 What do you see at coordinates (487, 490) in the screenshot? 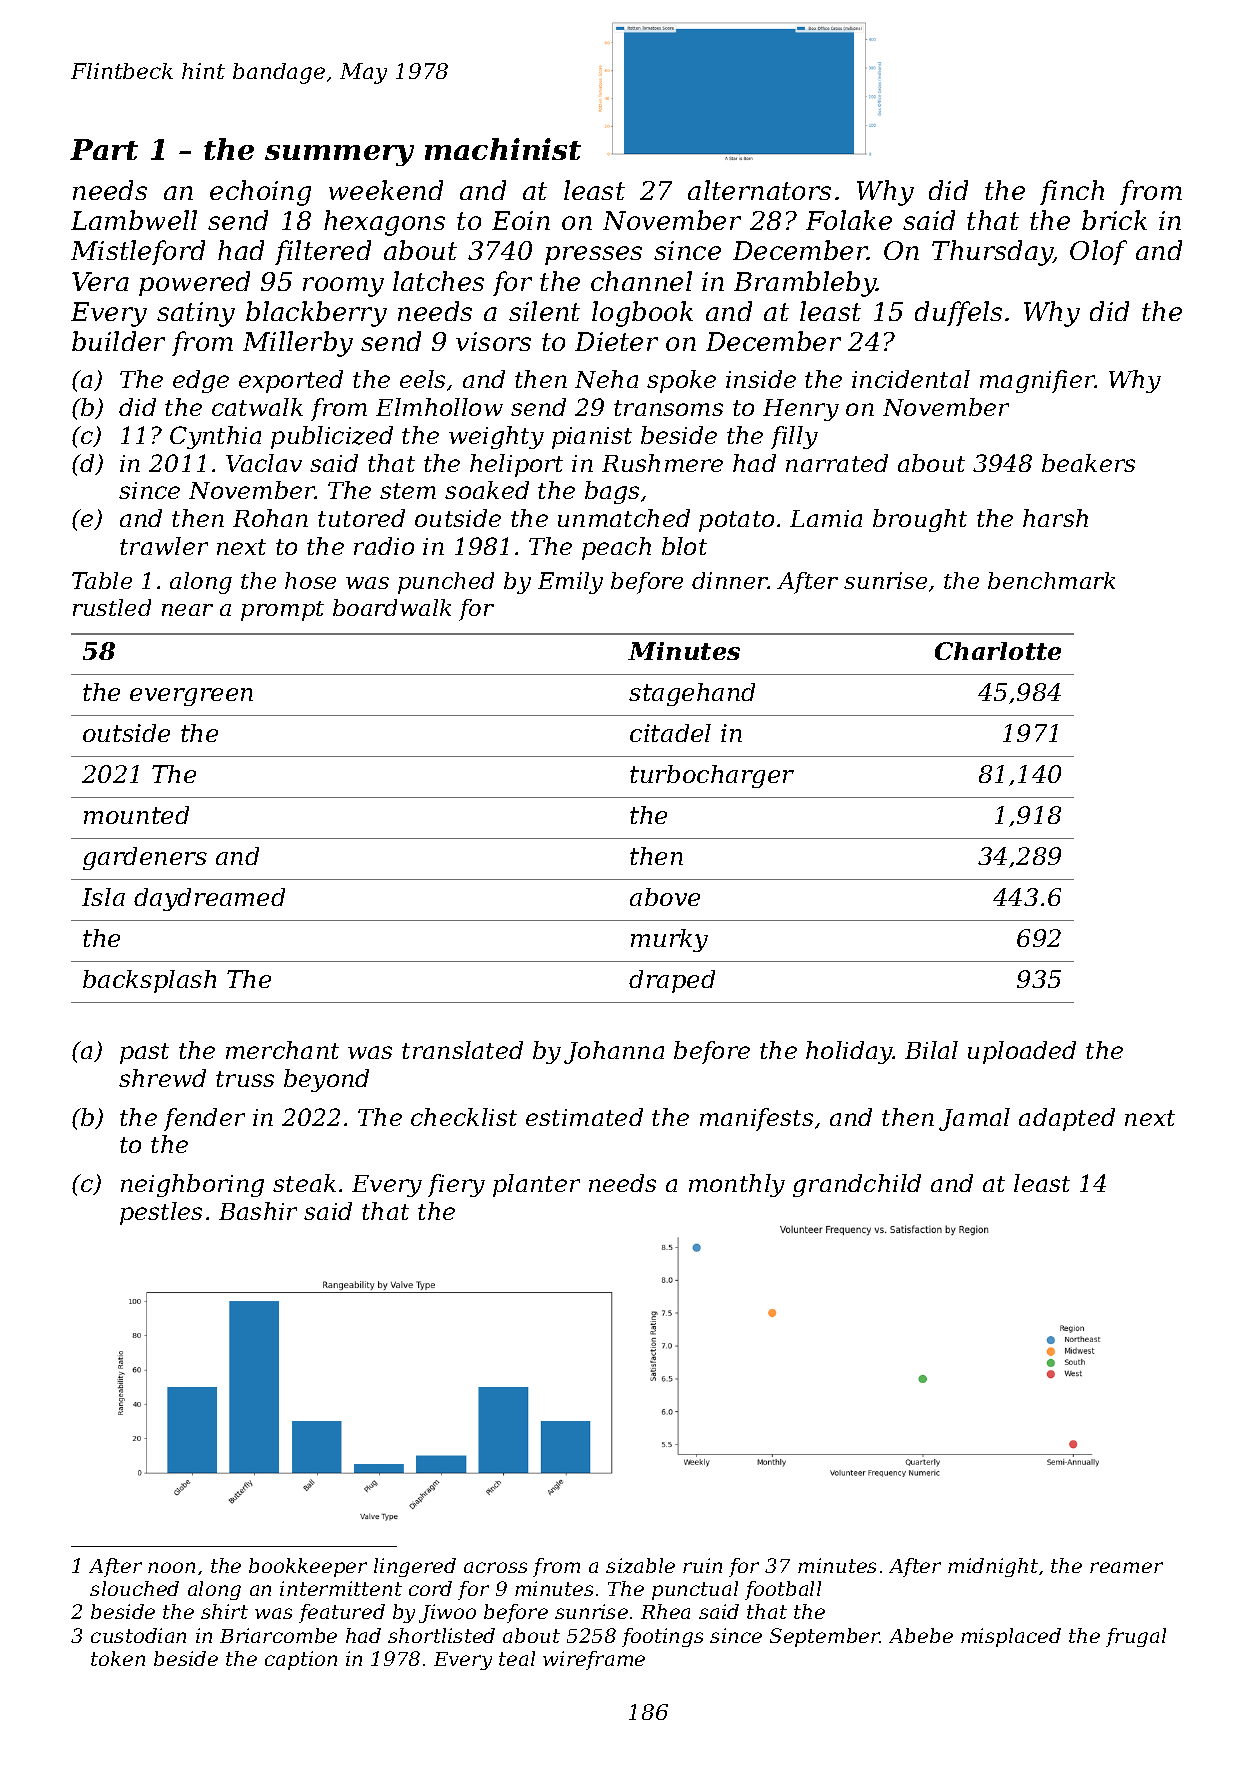
I see `soaked` at bounding box center [487, 490].
